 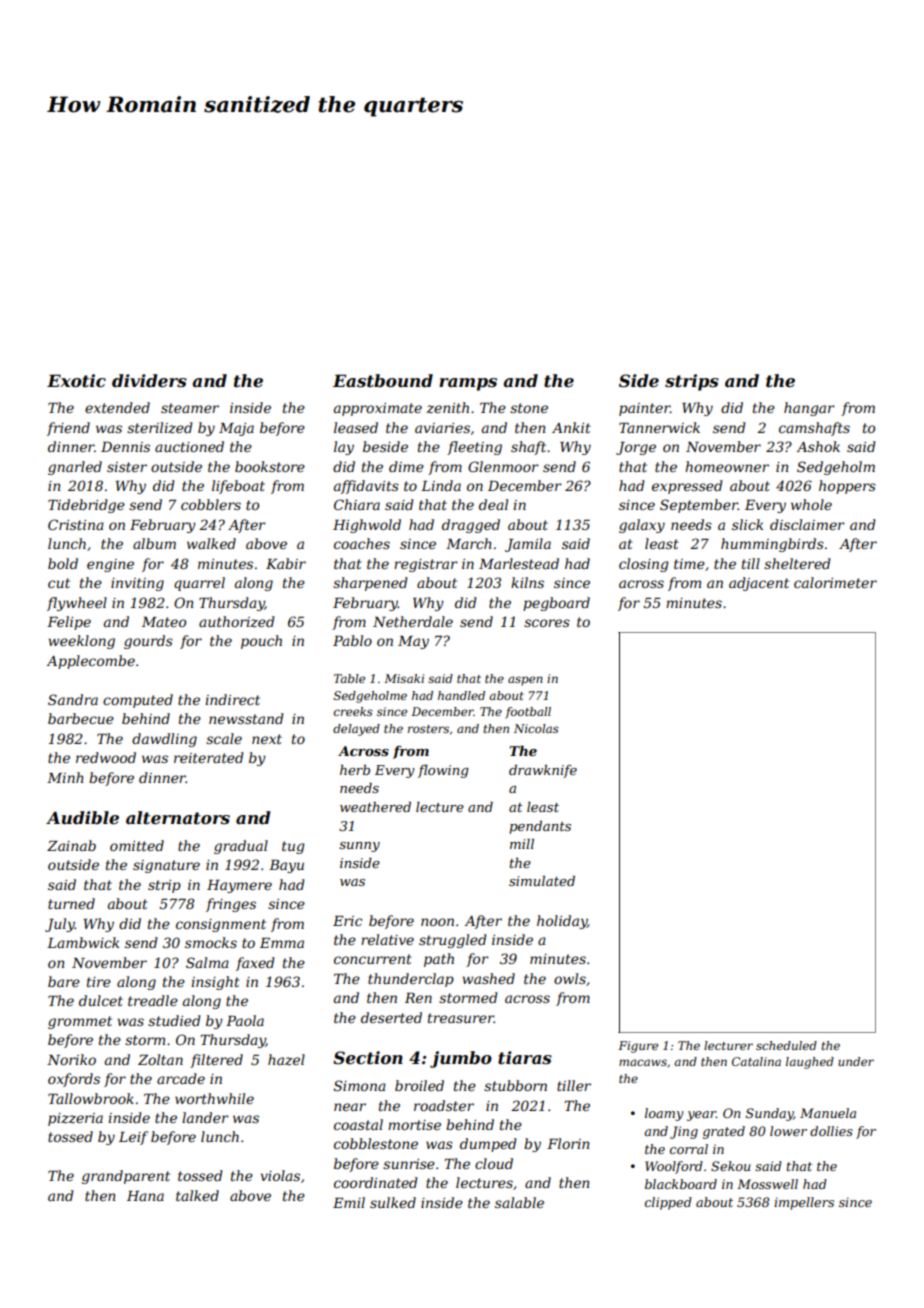 What do you see at coordinates (701, 1116) in the screenshot?
I see `year` at bounding box center [701, 1116].
